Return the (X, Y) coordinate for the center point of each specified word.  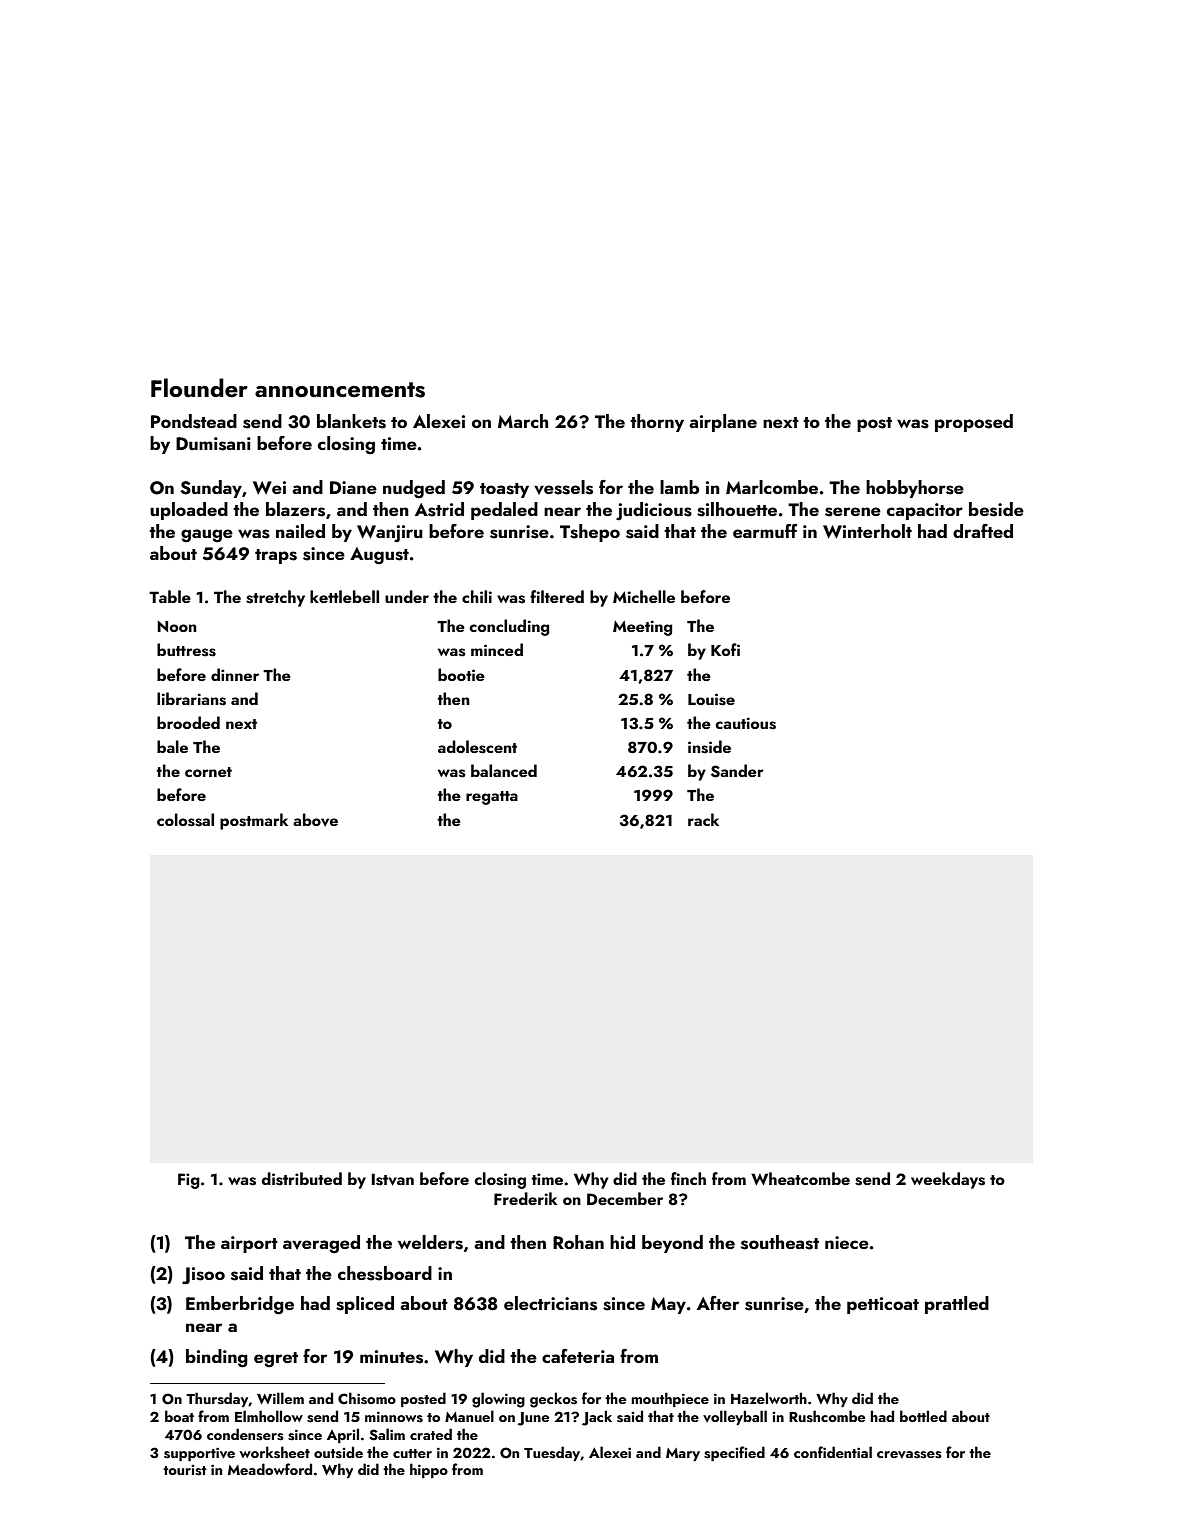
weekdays (948, 1180)
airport (249, 1244)
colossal (185, 820)
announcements (340, 390)
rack (703, 819)
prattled (957, 1305)
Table (170, 596)
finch (688, 1178)
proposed (974, 423)
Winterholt (867, 531)
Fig (189, 1181)
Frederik (525, 1198)
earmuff (765, 531)
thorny (657, 423)
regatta (492, 798)
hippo (429, 1470)
